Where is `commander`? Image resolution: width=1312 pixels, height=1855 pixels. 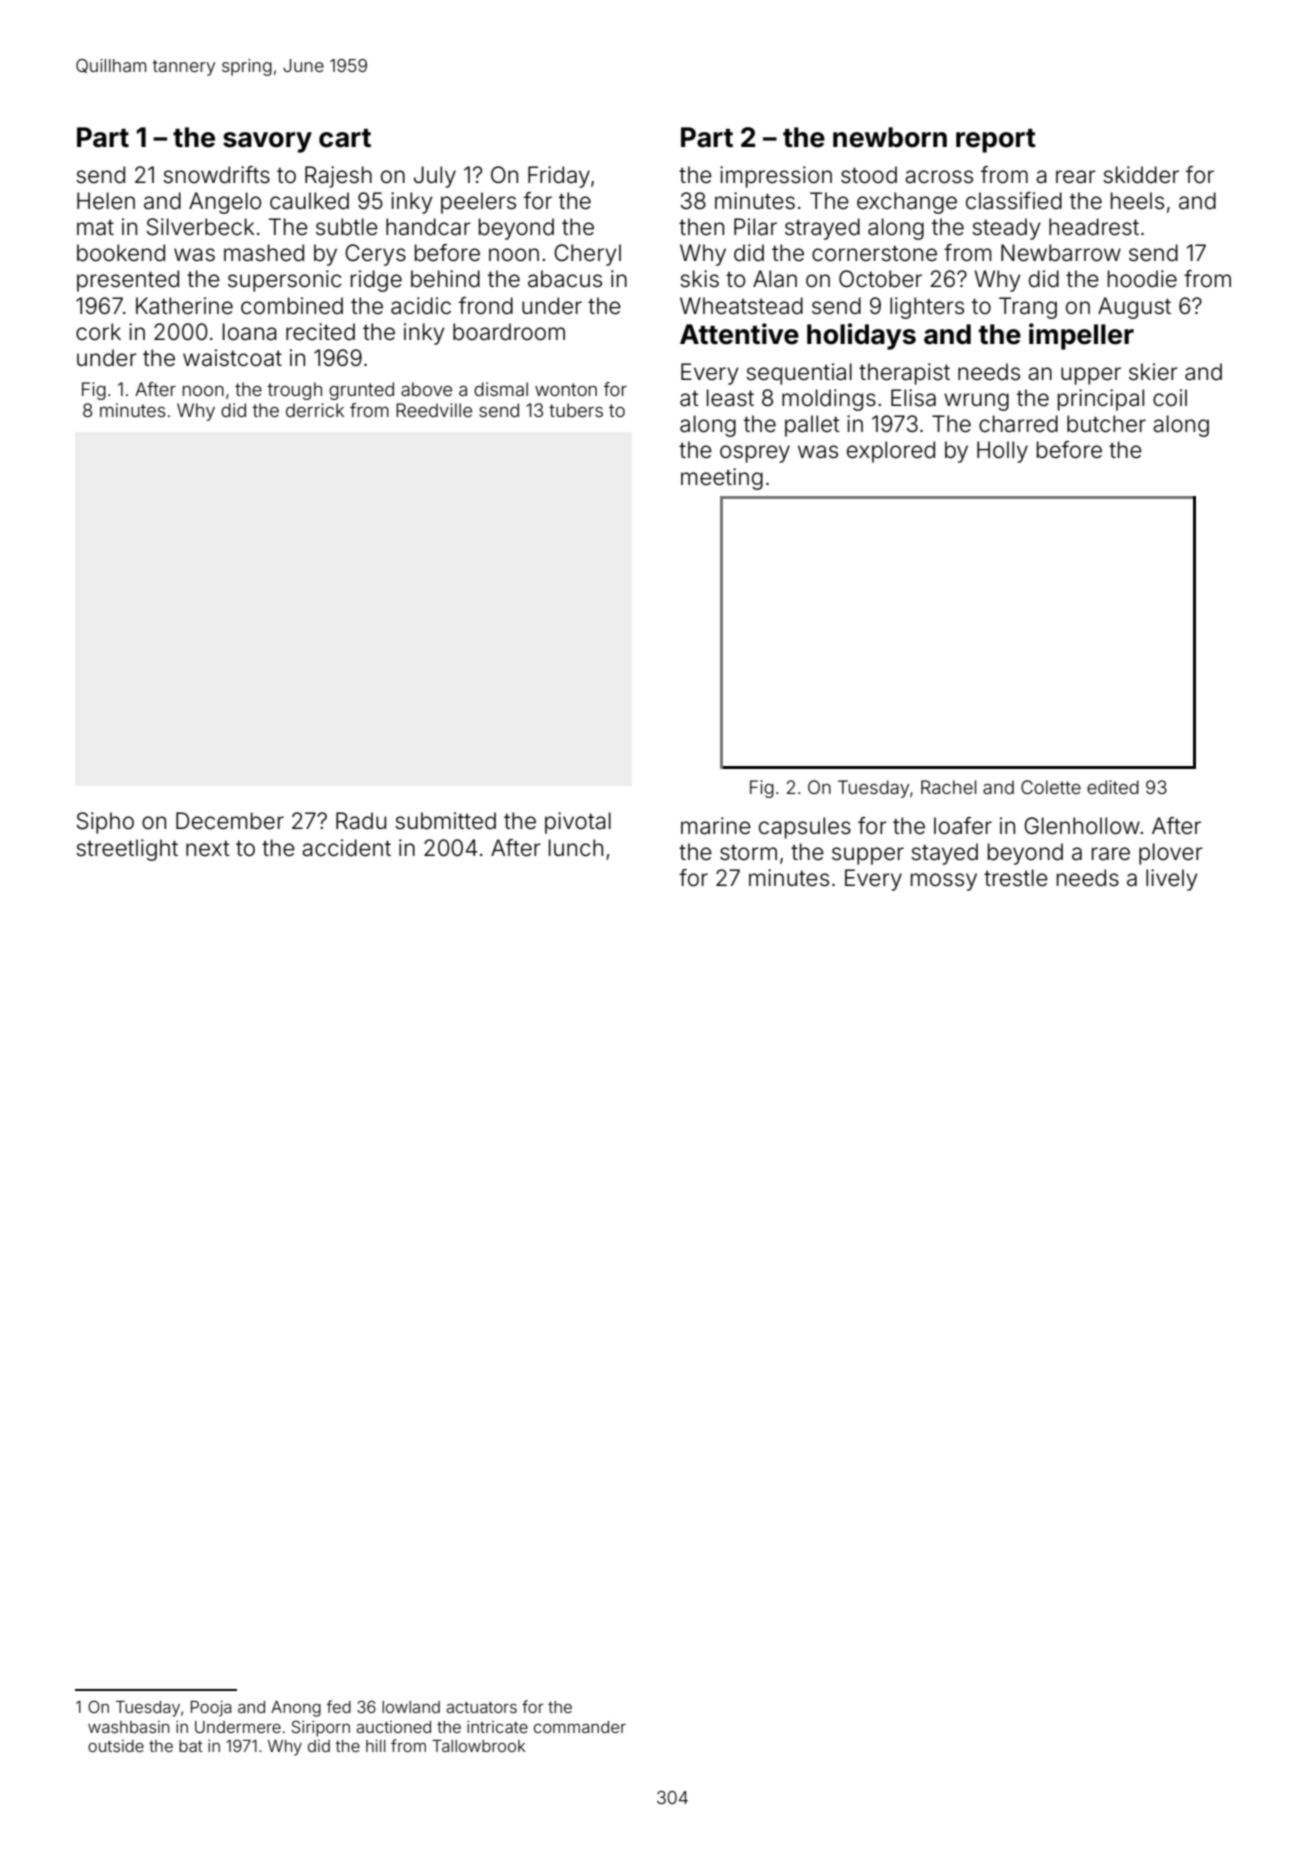
commander is located at coordinates (580, 1727).
